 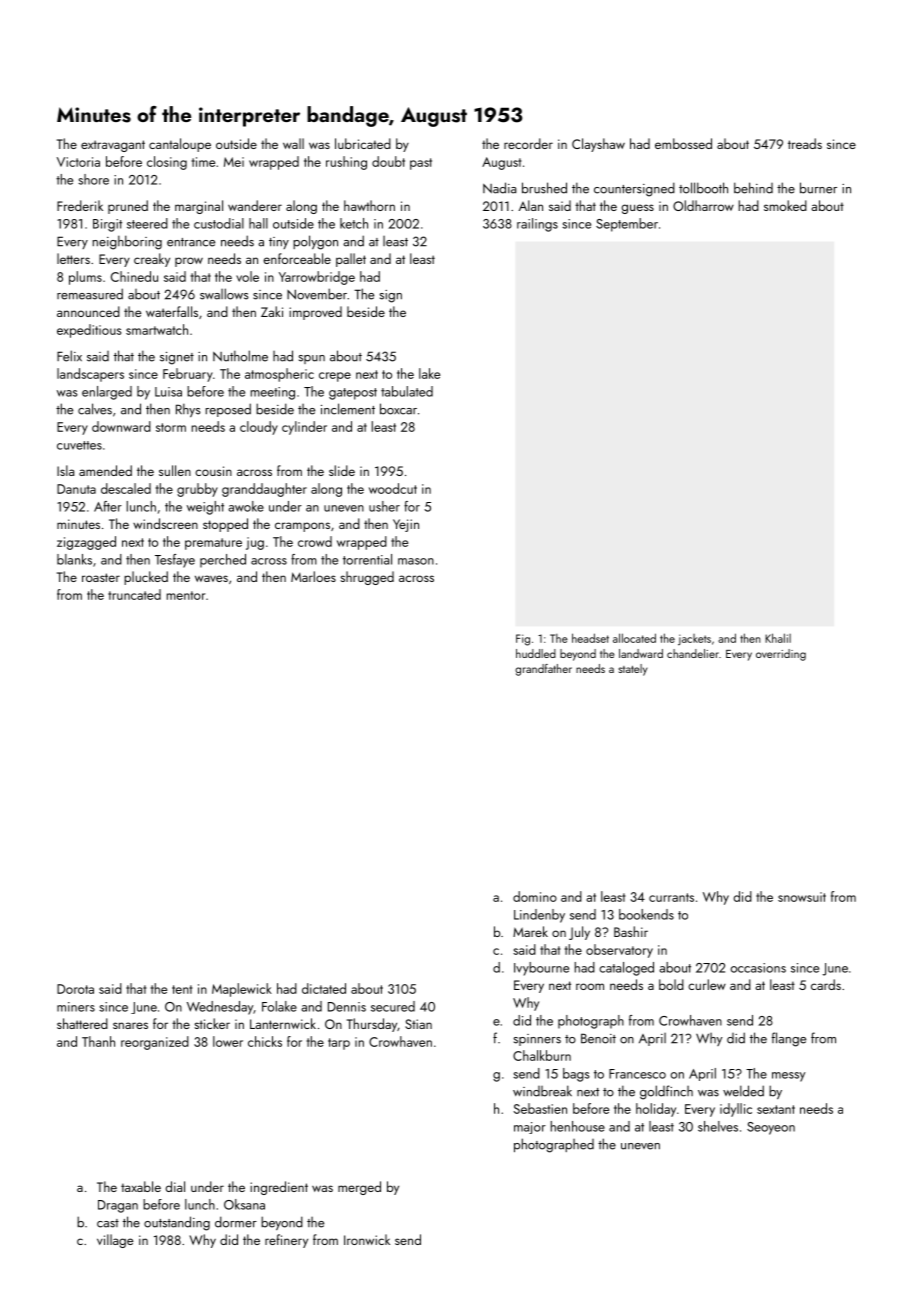 I want to click on cantaloupe, so click(x=180, y=145).
